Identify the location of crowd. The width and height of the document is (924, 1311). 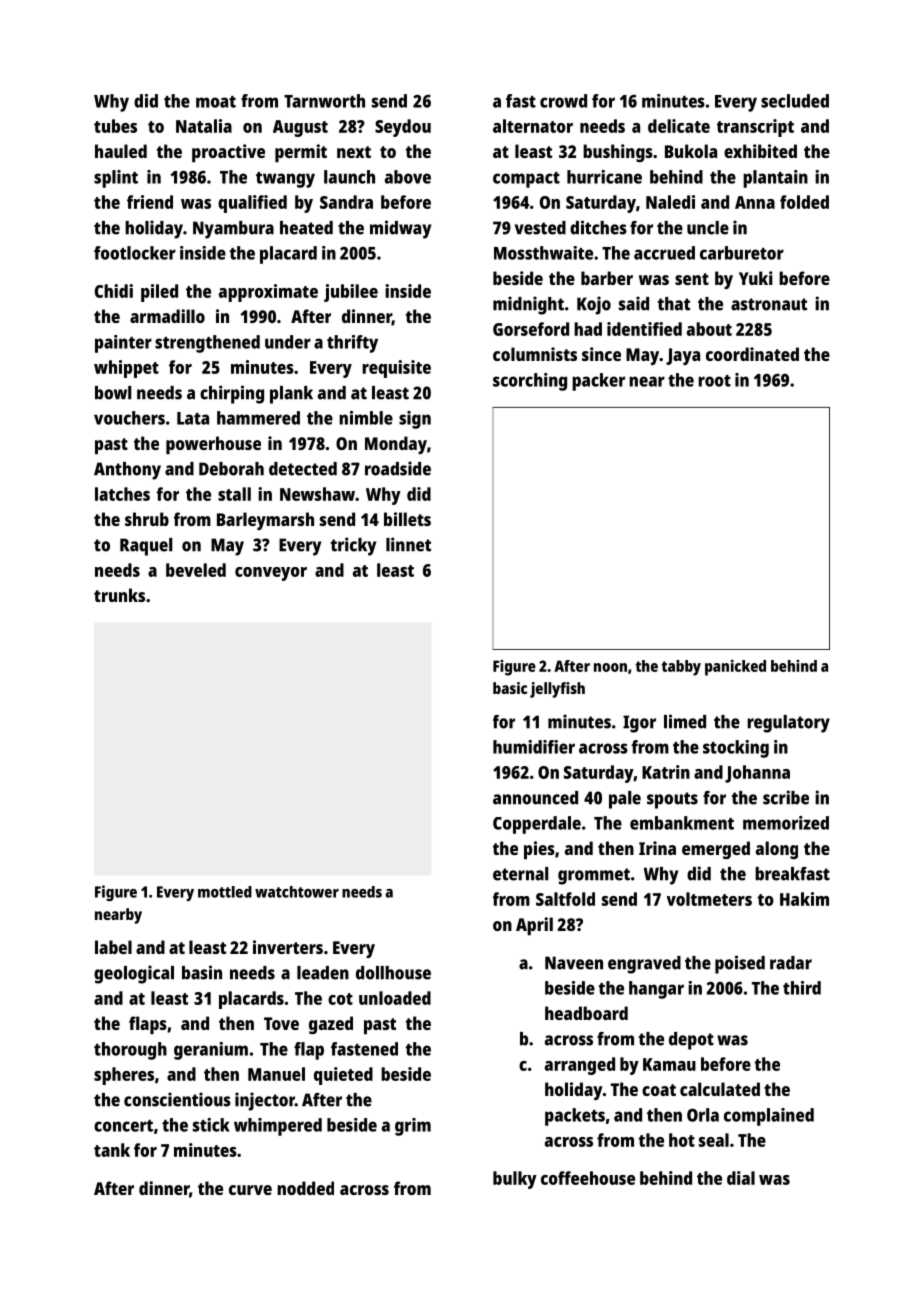
(563, 101).
